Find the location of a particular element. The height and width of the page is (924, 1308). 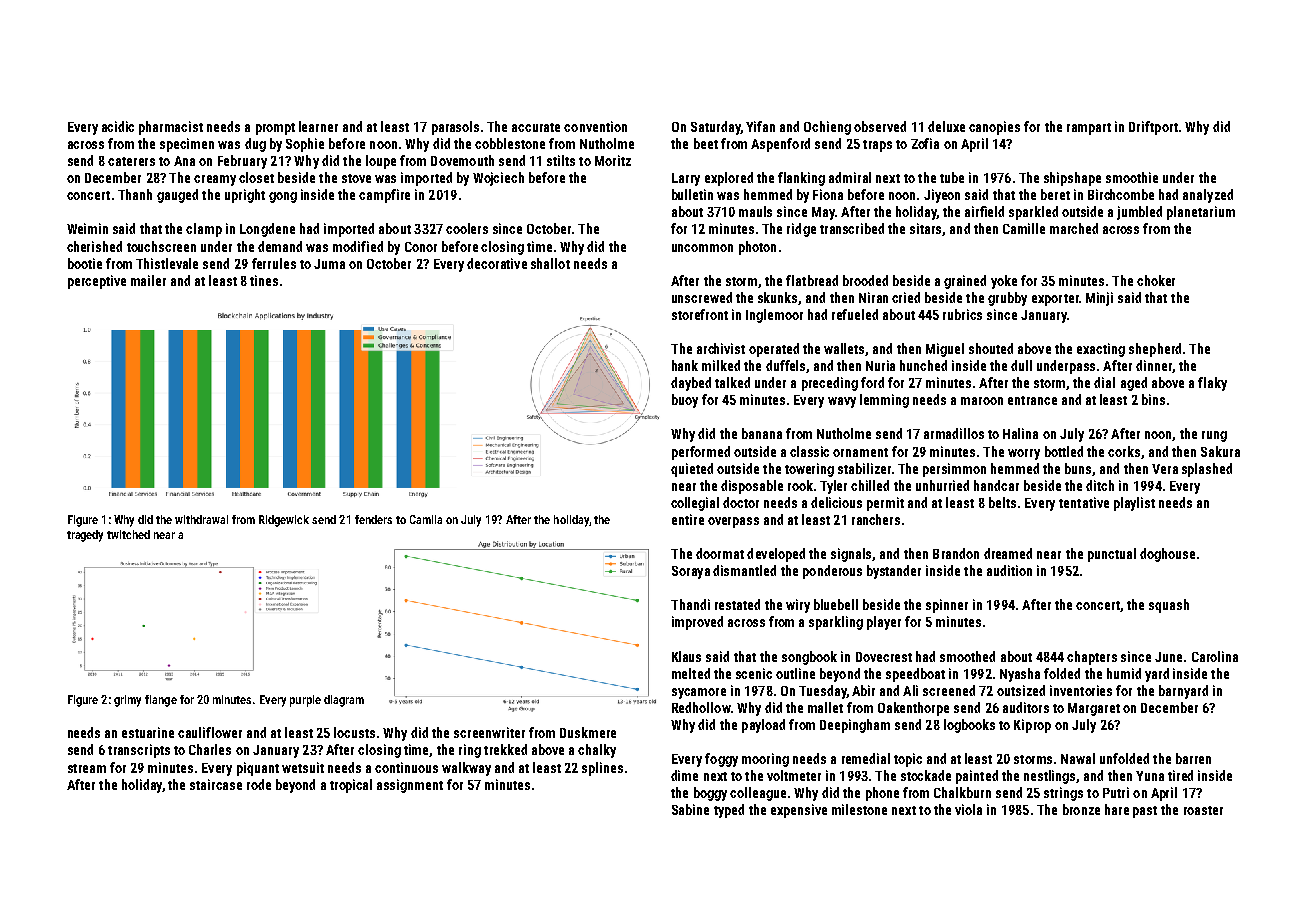

transcripts is located at coordinates (139, 751).
